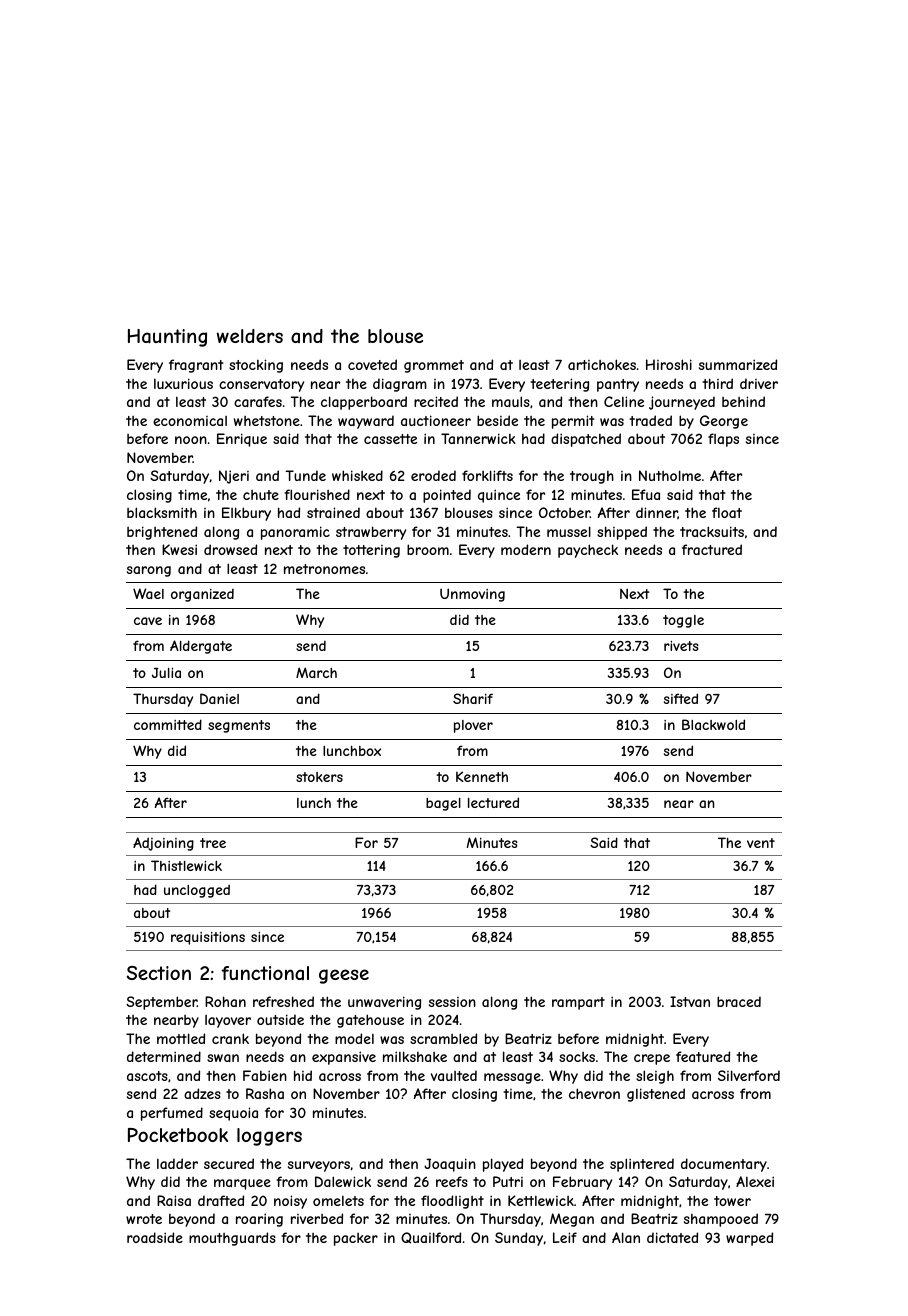  What do you see at coordinates (681, 698) in the screenshot?
I see `sifted` at bounding box center [681, 698].
